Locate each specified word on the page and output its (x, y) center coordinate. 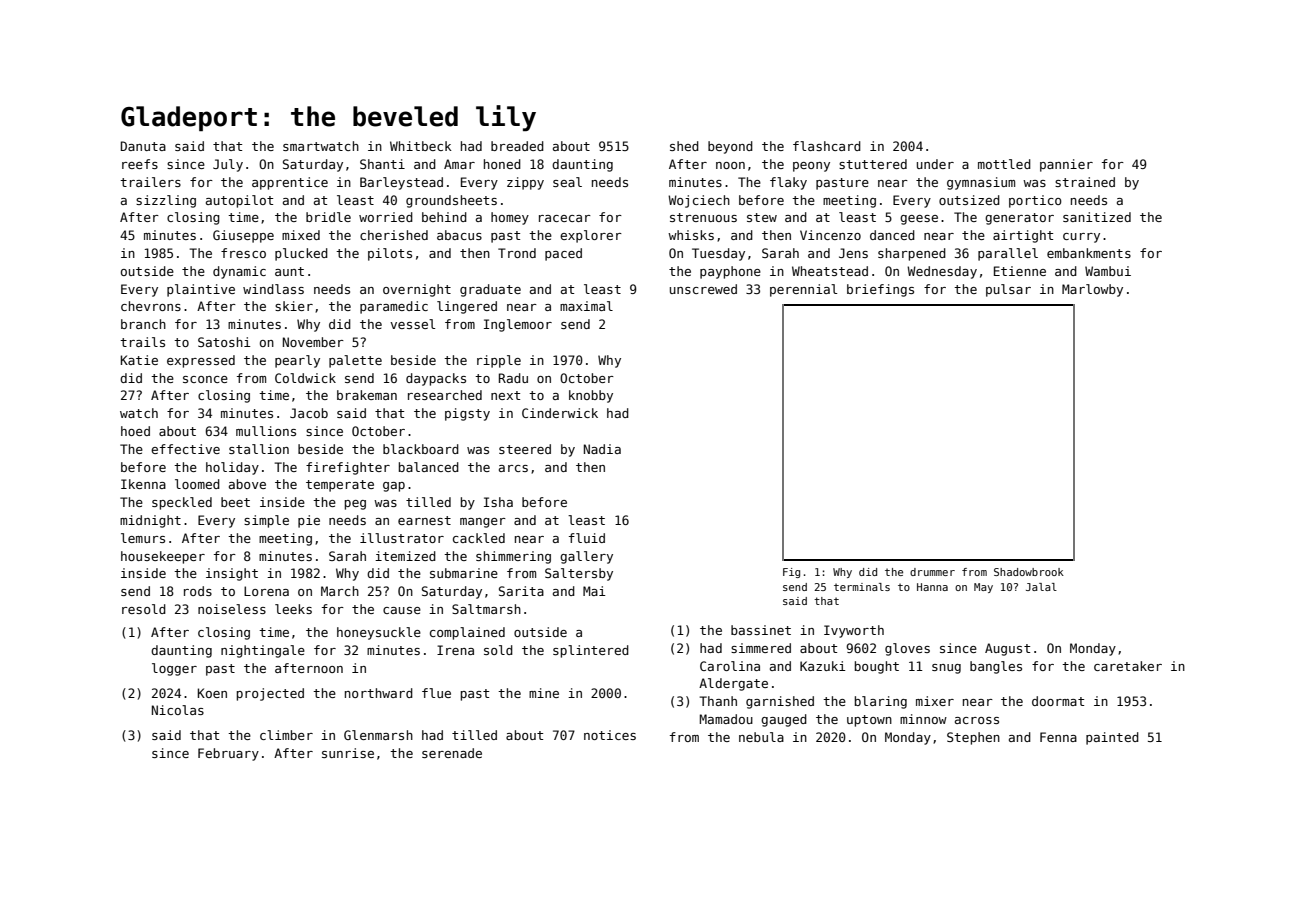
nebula (761, 737)
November (313, 342)
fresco (243, 253)
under (935, 164)
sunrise (348, 753)
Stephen (973, 738)
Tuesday (718, 254)
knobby (591, 396)
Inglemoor (518, 325)
